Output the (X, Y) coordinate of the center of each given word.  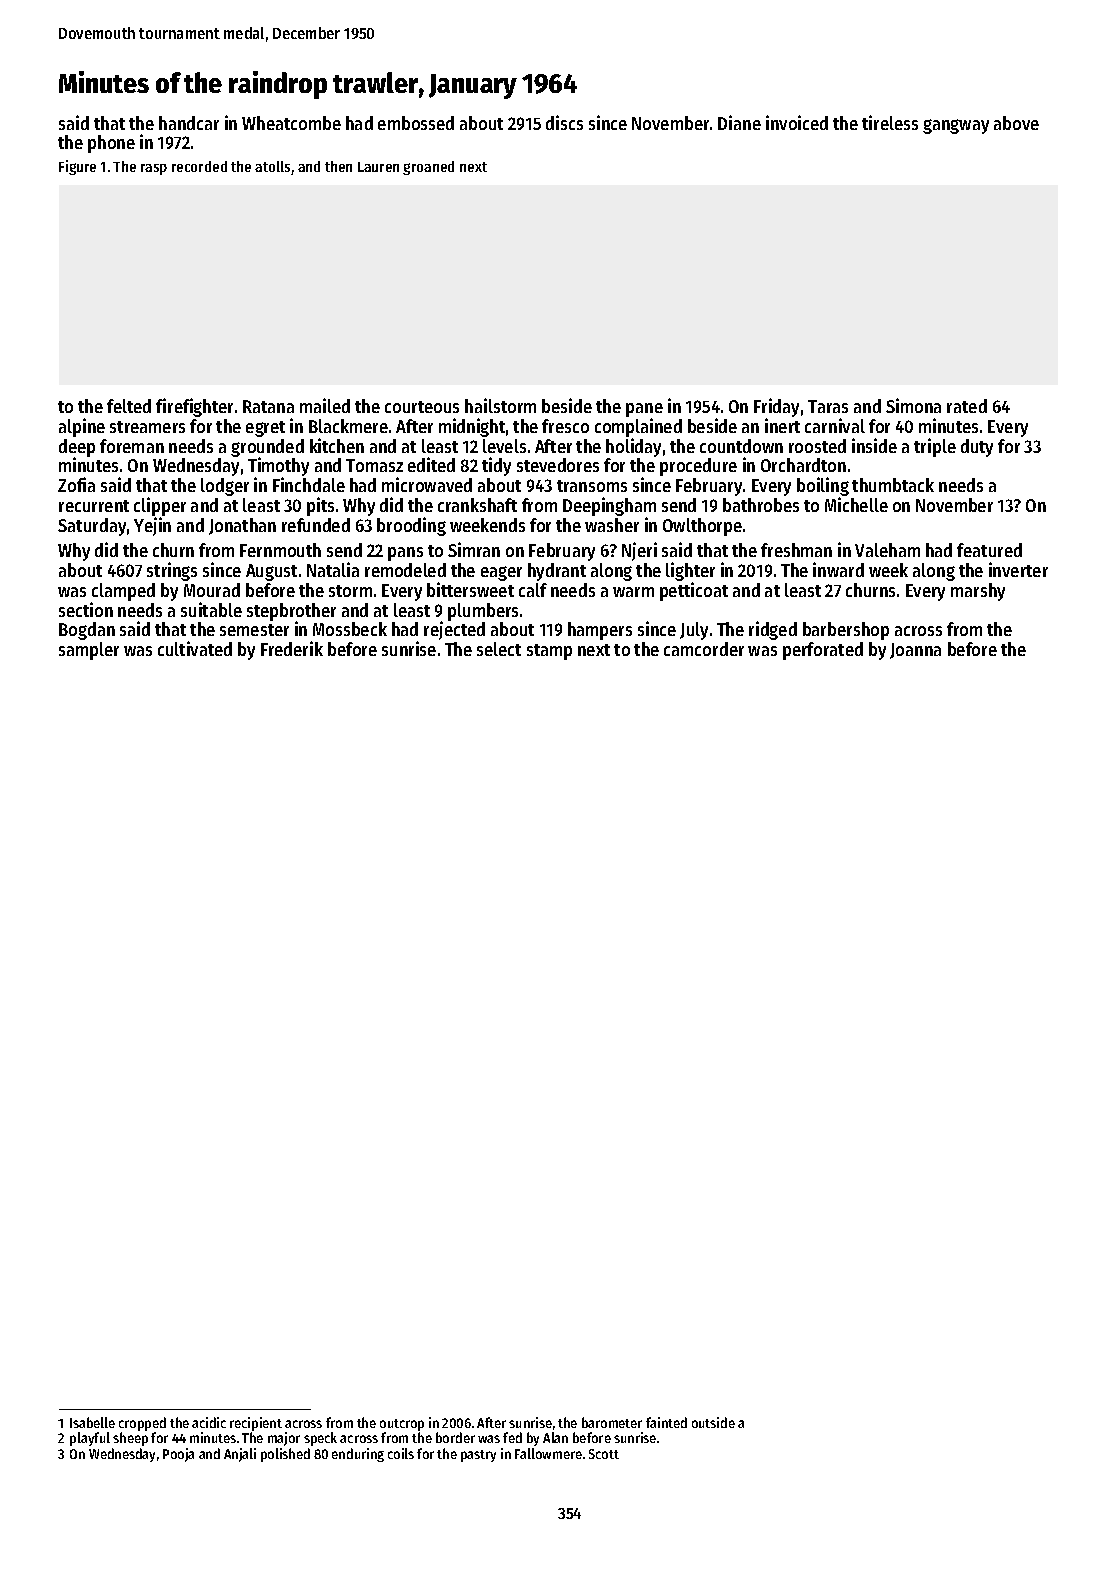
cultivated (195, 648)
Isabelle (92, 1422)
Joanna (915, 651)
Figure (77, 167)
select (499, 649)
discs (564, 122)
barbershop (846, 631)
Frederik (292, 648)
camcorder (704, 649)
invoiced (797, 122)
